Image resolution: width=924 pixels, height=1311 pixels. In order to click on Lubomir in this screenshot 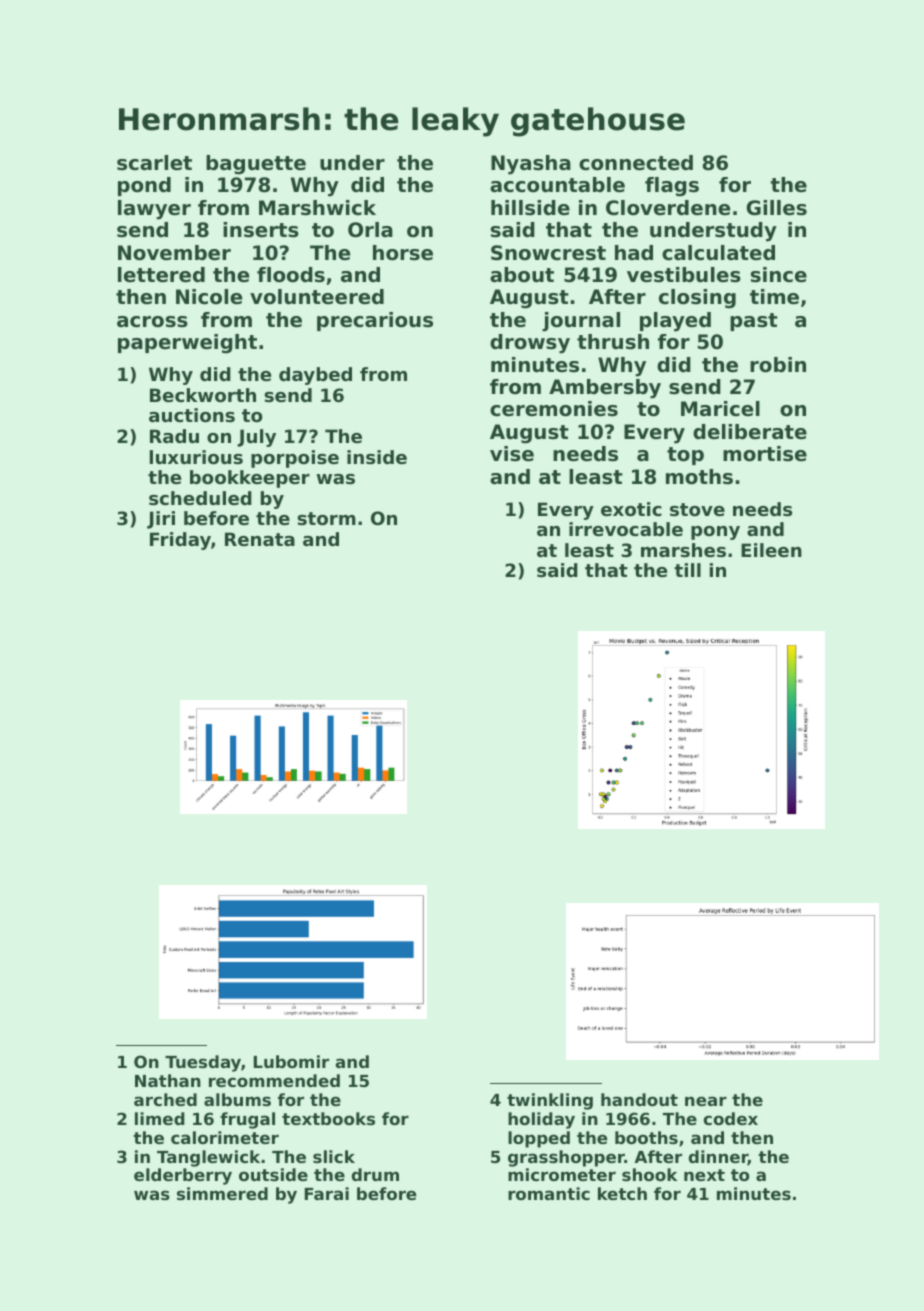, I will do `click(291, 1061)`.
